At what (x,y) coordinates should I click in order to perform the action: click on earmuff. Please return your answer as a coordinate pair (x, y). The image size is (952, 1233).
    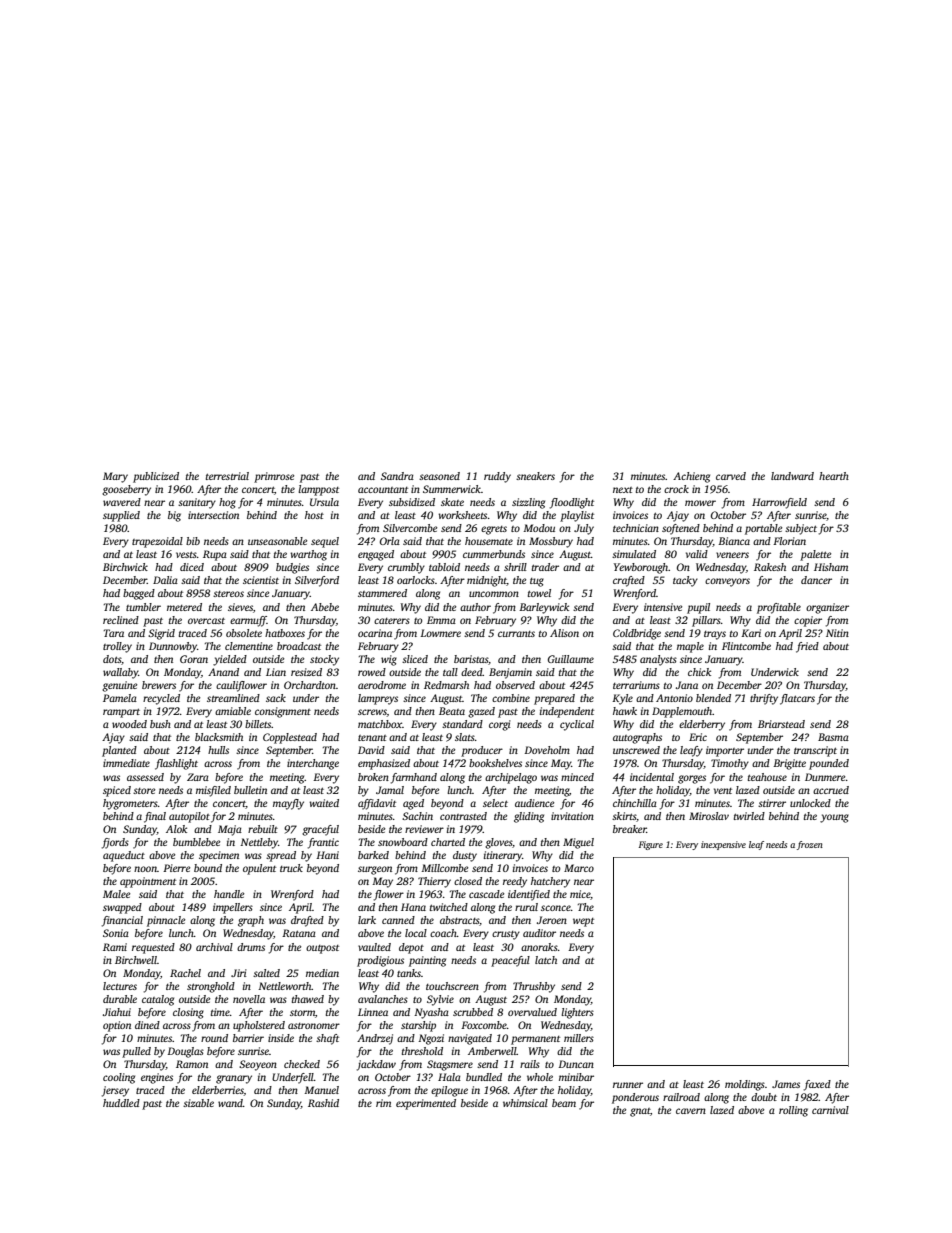
    Looking at the image, I should click on (248, 621).
